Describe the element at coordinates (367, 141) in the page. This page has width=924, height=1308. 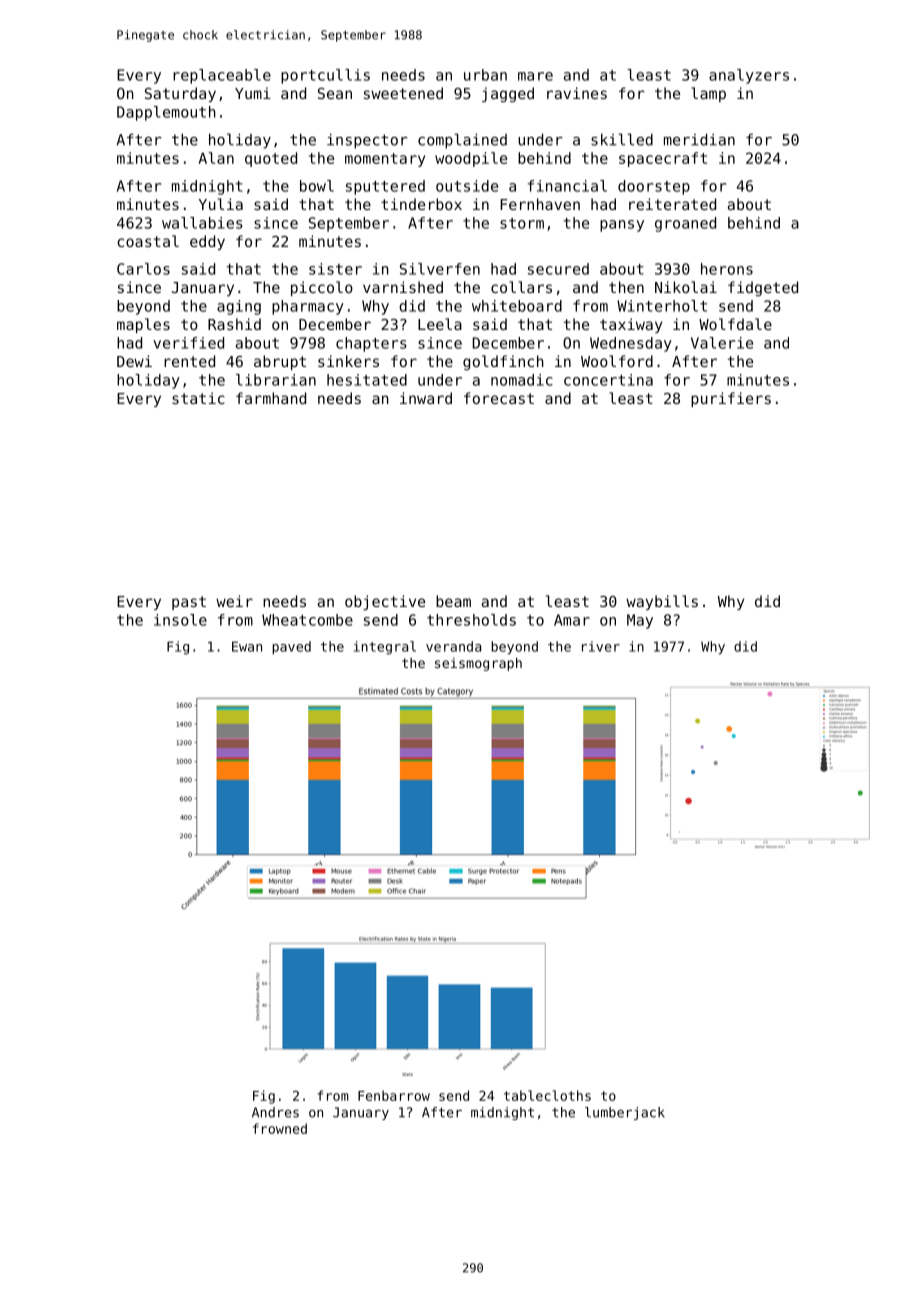
I see `inspector` at that location.
